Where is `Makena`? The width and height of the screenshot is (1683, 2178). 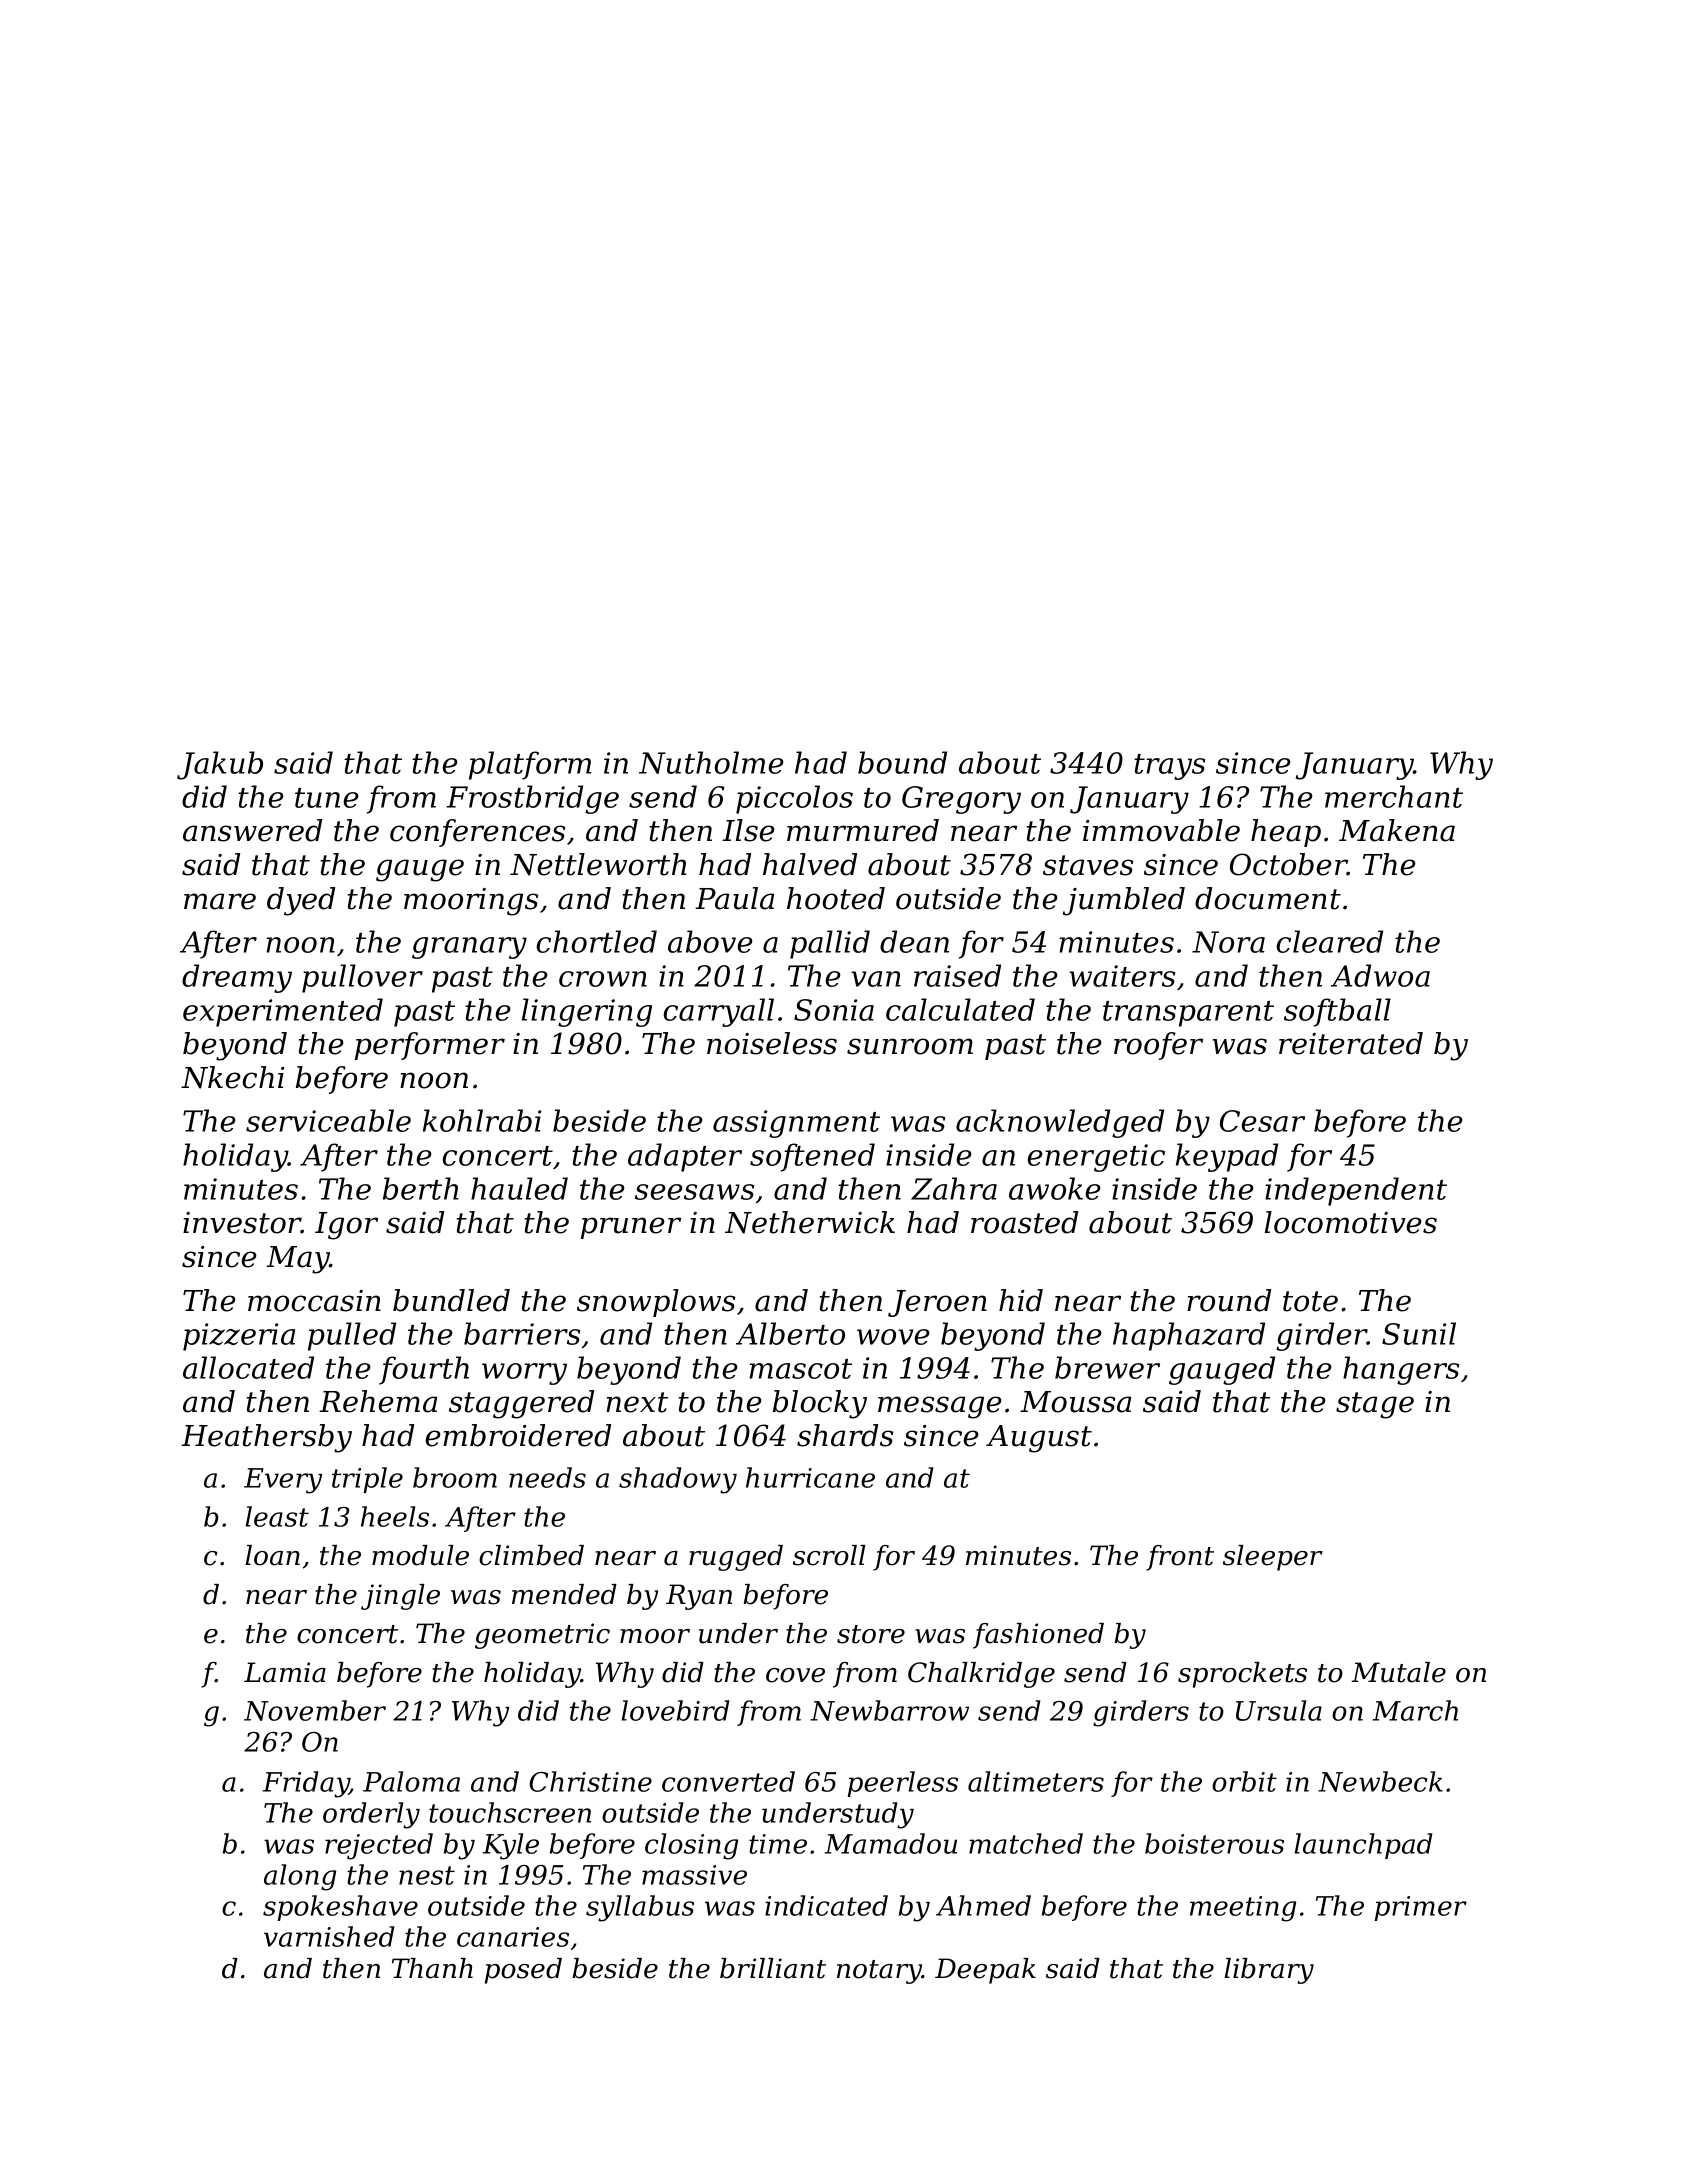 Makena is located at coordinates (1397, 830).
